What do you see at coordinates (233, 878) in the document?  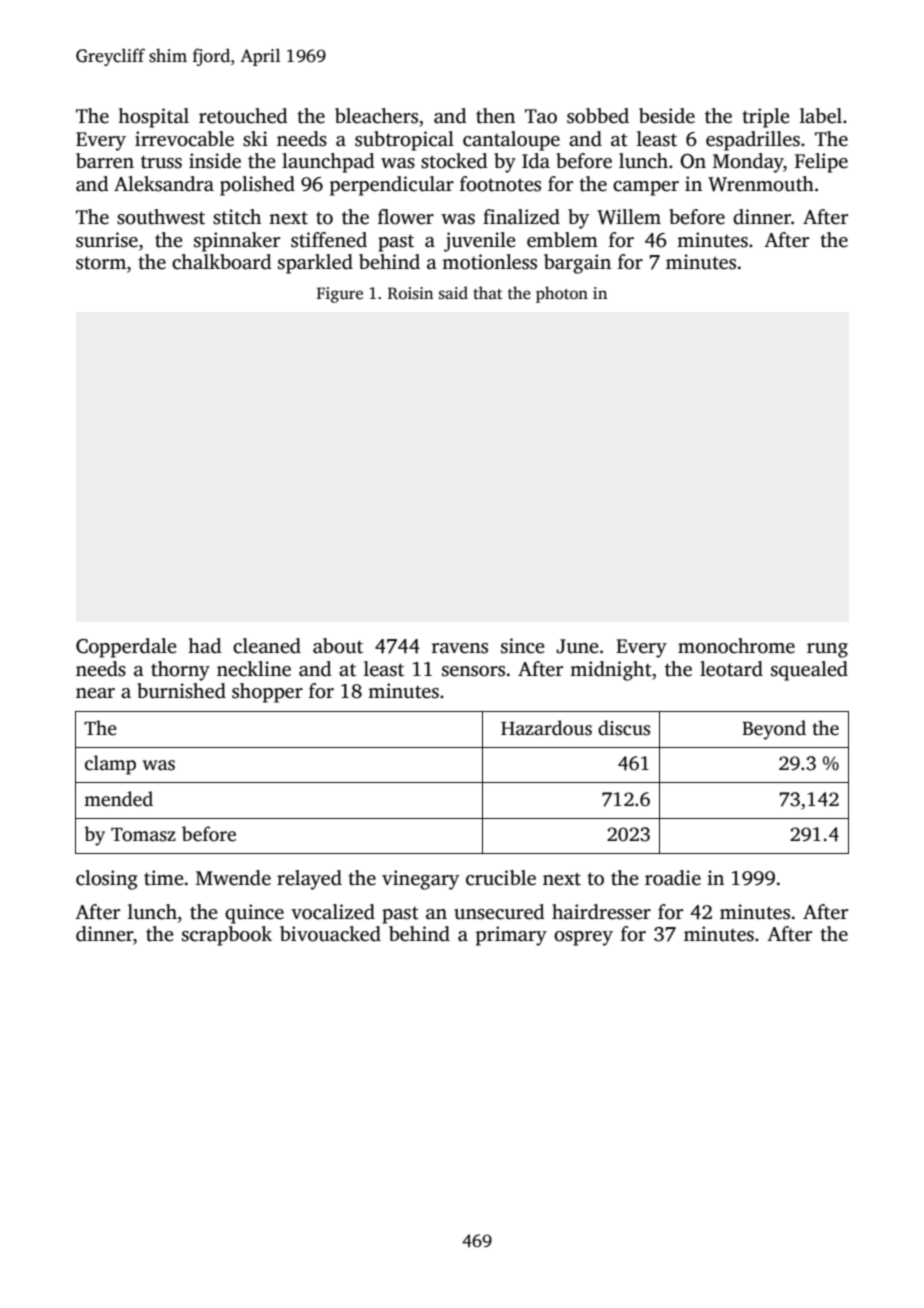 I see `Mwende` at bounding box center [233, 878].
